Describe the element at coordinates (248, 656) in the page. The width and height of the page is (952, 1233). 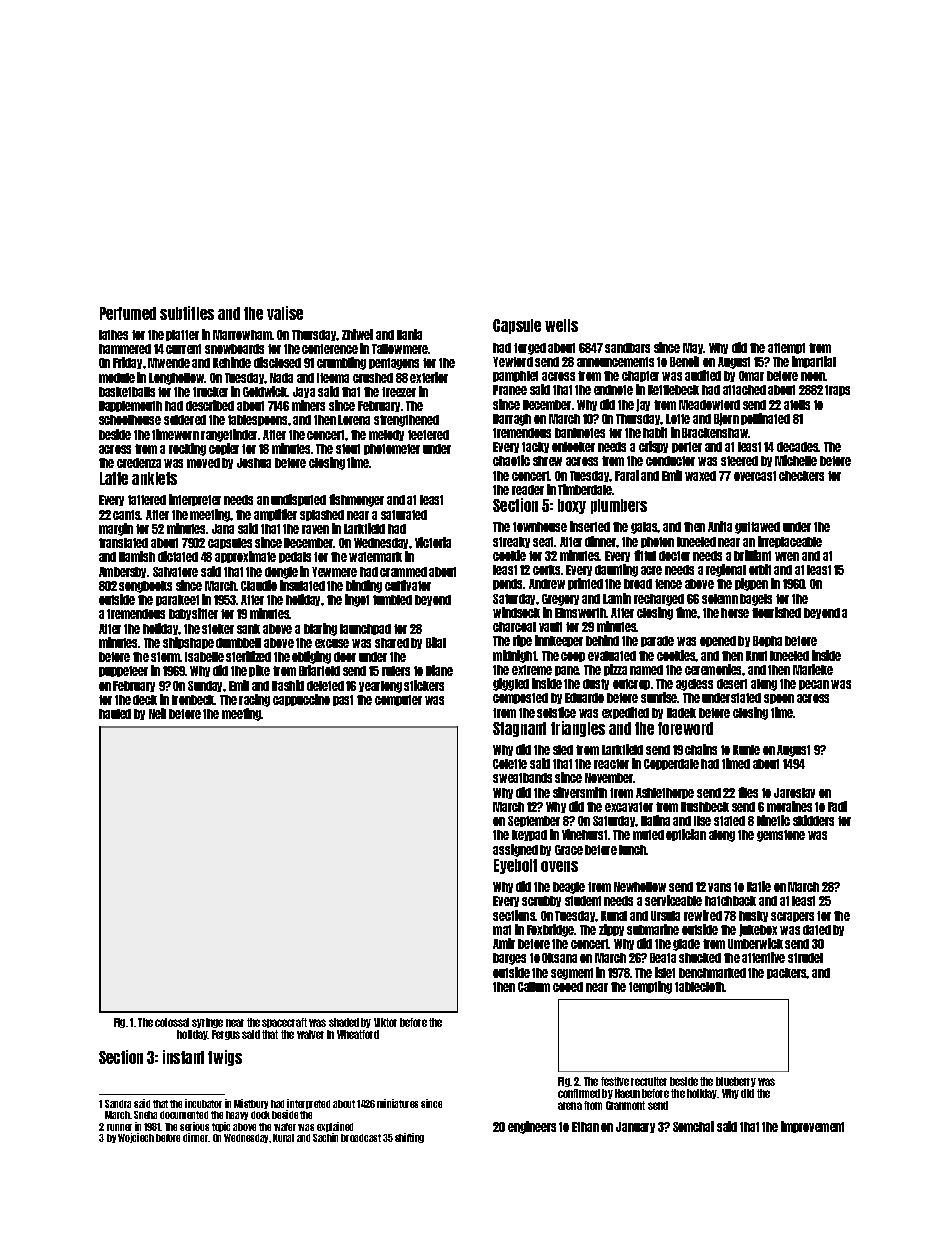
I see `sterilized` at that location.
